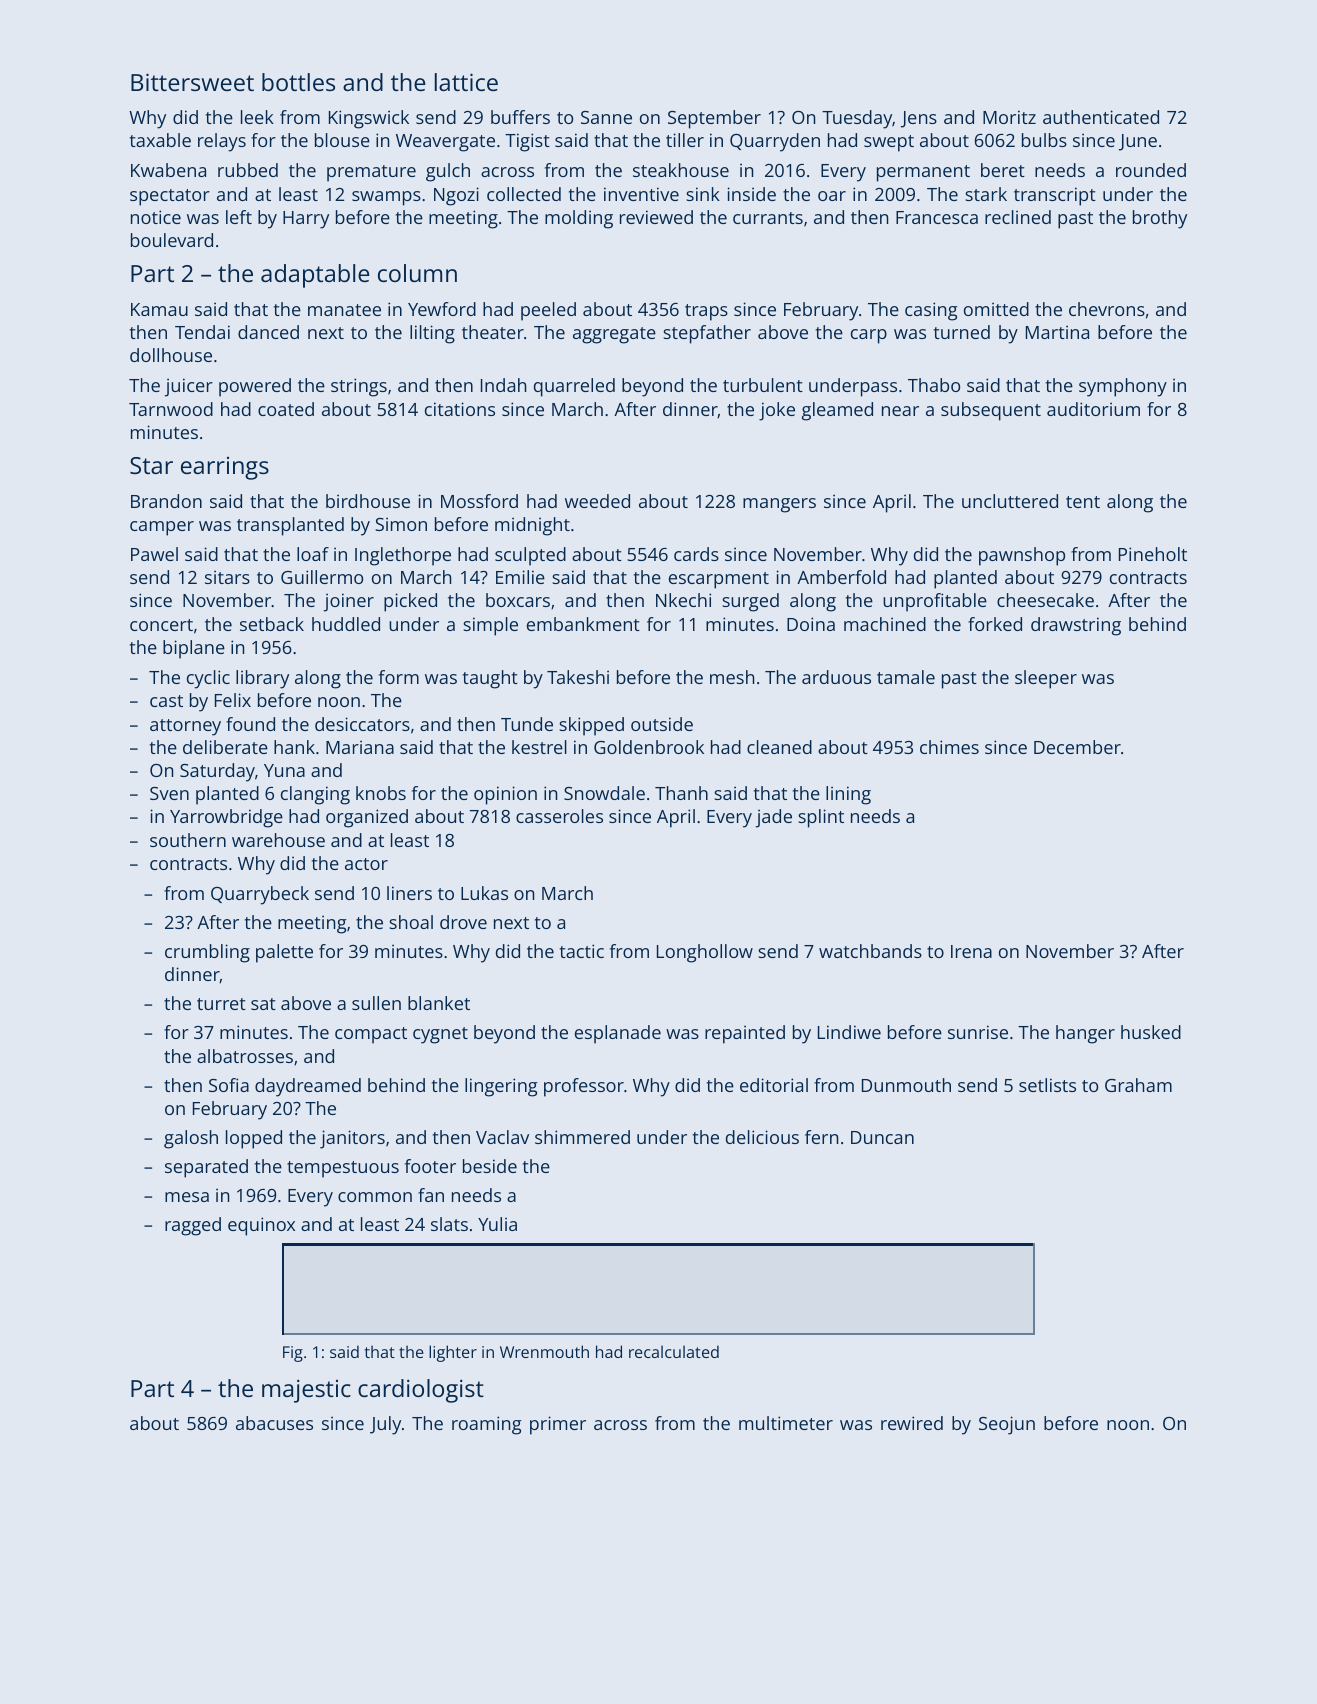 The image size is (1317, 1704). Describe the element at coordinates (1077, 747) in the document. I see `December` at that location.
